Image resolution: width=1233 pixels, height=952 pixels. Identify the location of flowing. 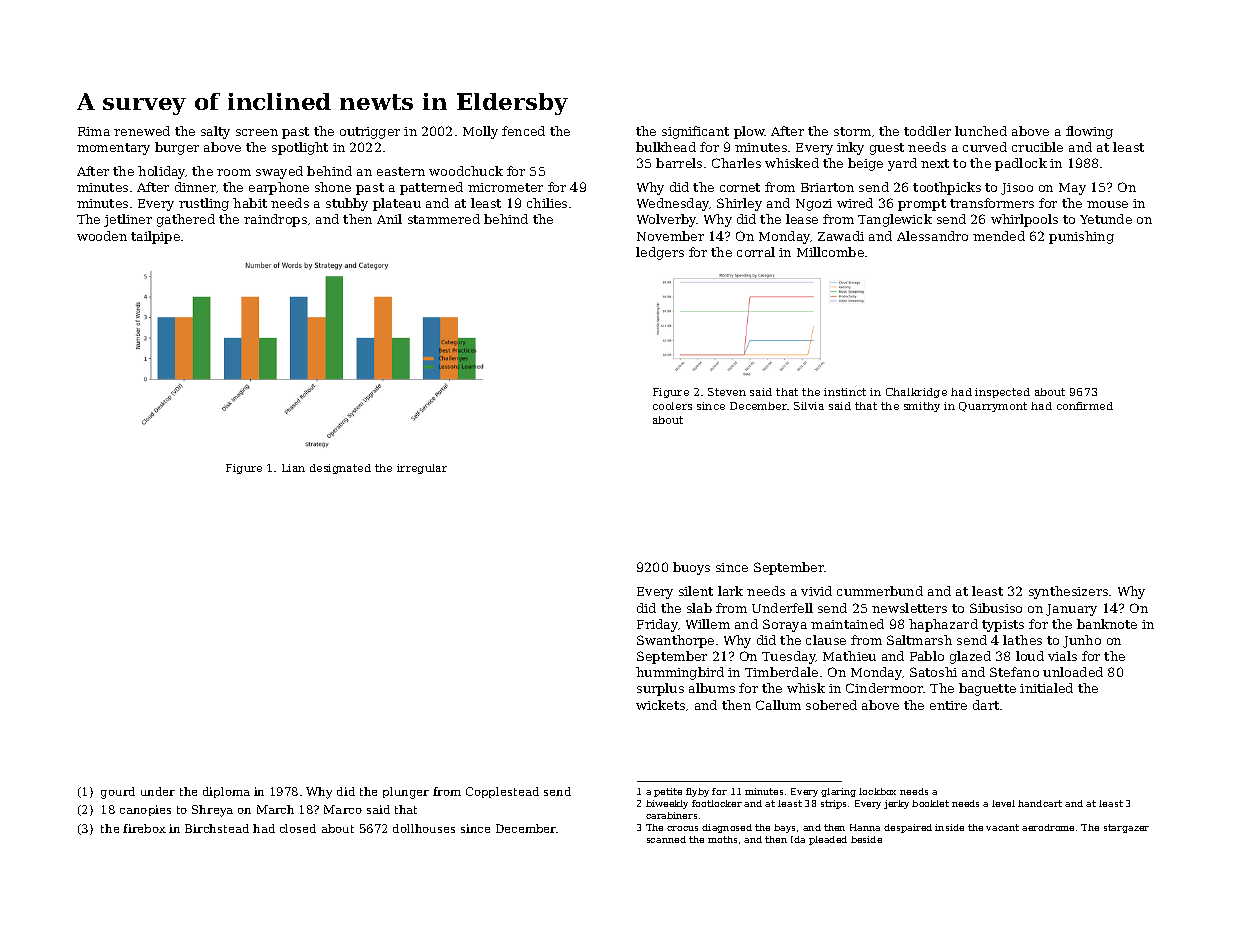
(1089, 132).
